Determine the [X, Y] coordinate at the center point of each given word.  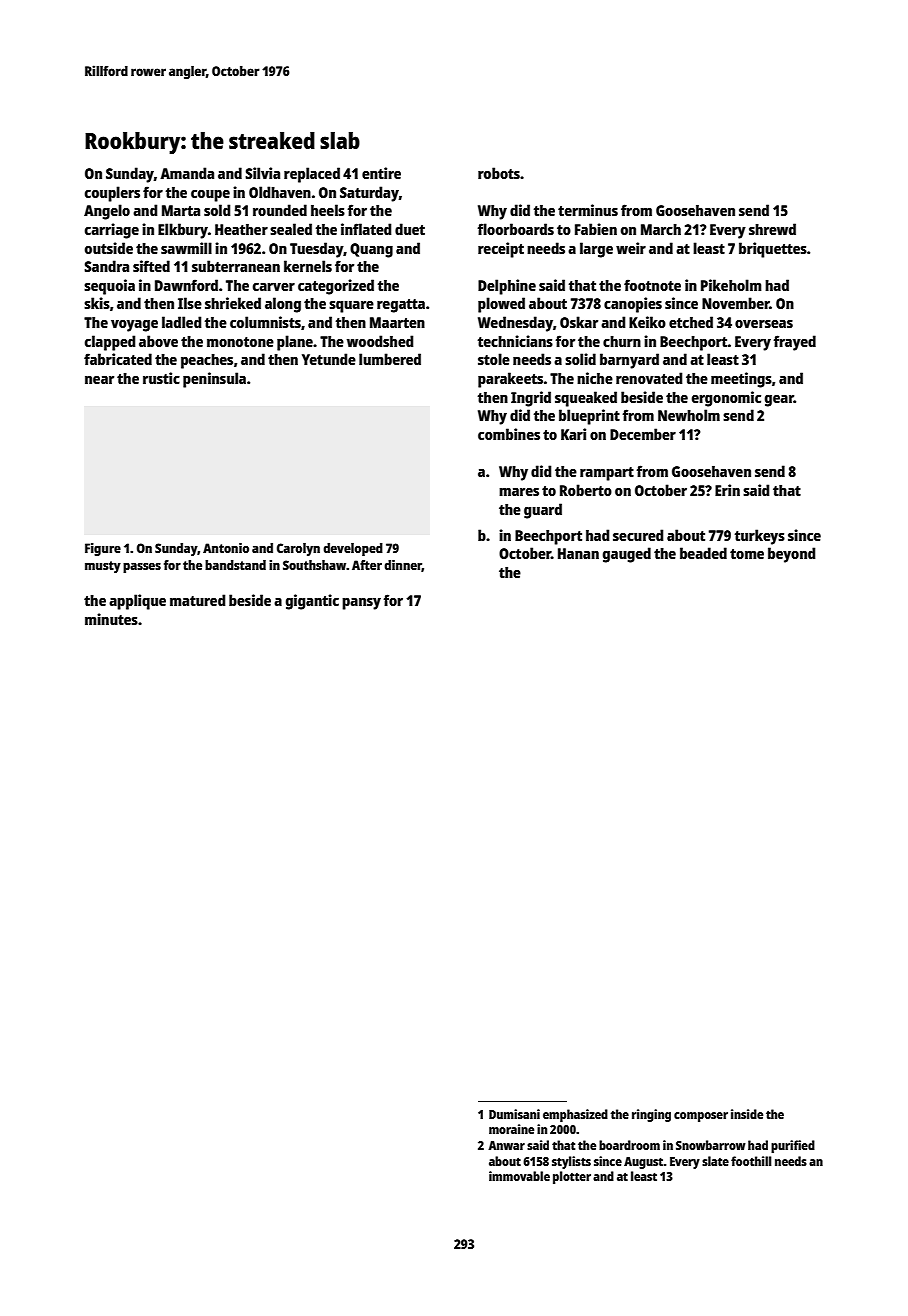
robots [499, 173]
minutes [111, 619]
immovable [519, 1176]
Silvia [262, 173]
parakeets [510, 380]
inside [747, 1114]
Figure [103, 549]
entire [381, 173]
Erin [727, 490]
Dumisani [514, 1114]
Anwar [506, 1145]
